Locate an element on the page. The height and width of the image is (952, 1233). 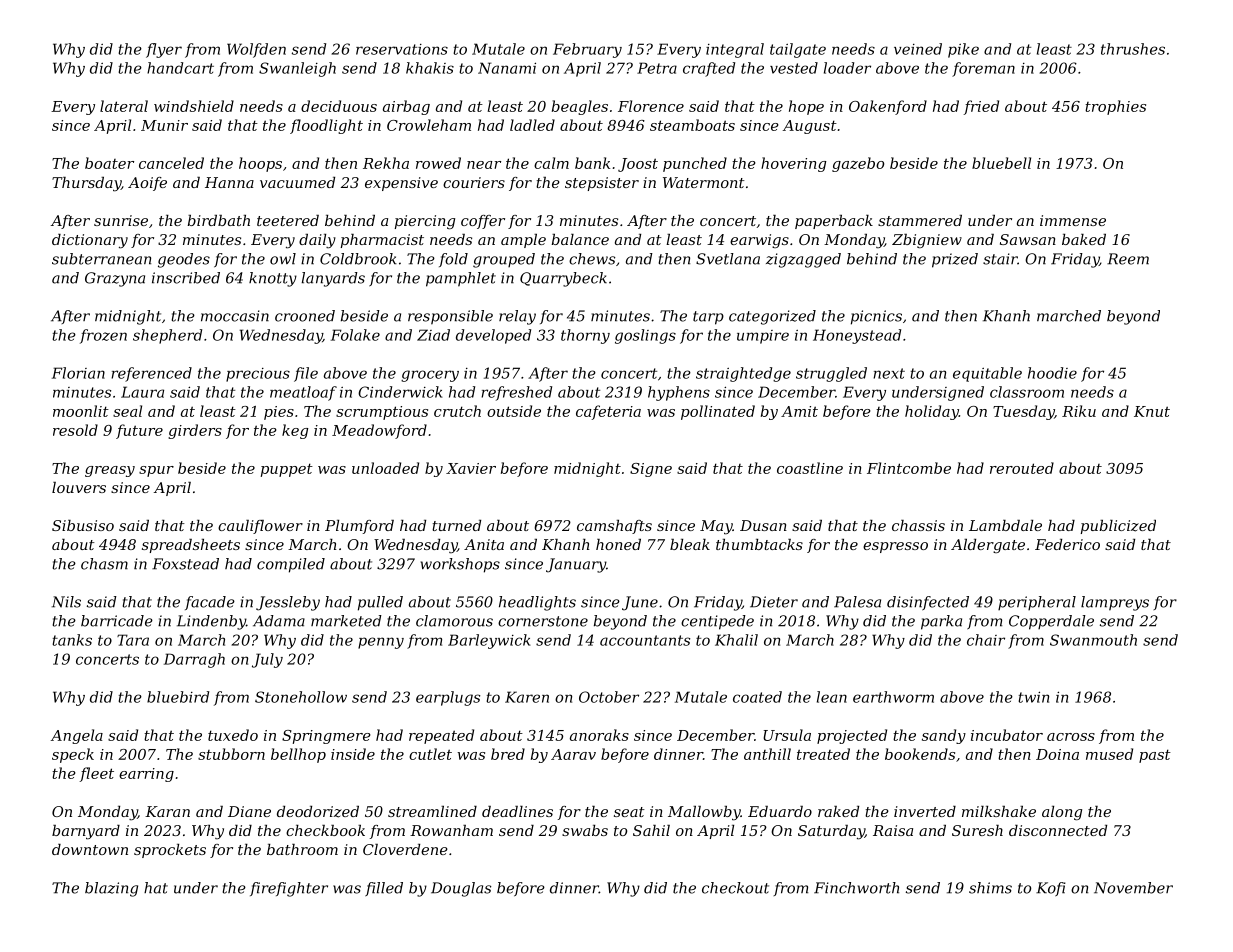
past is located at coordinates (1155, 756).
